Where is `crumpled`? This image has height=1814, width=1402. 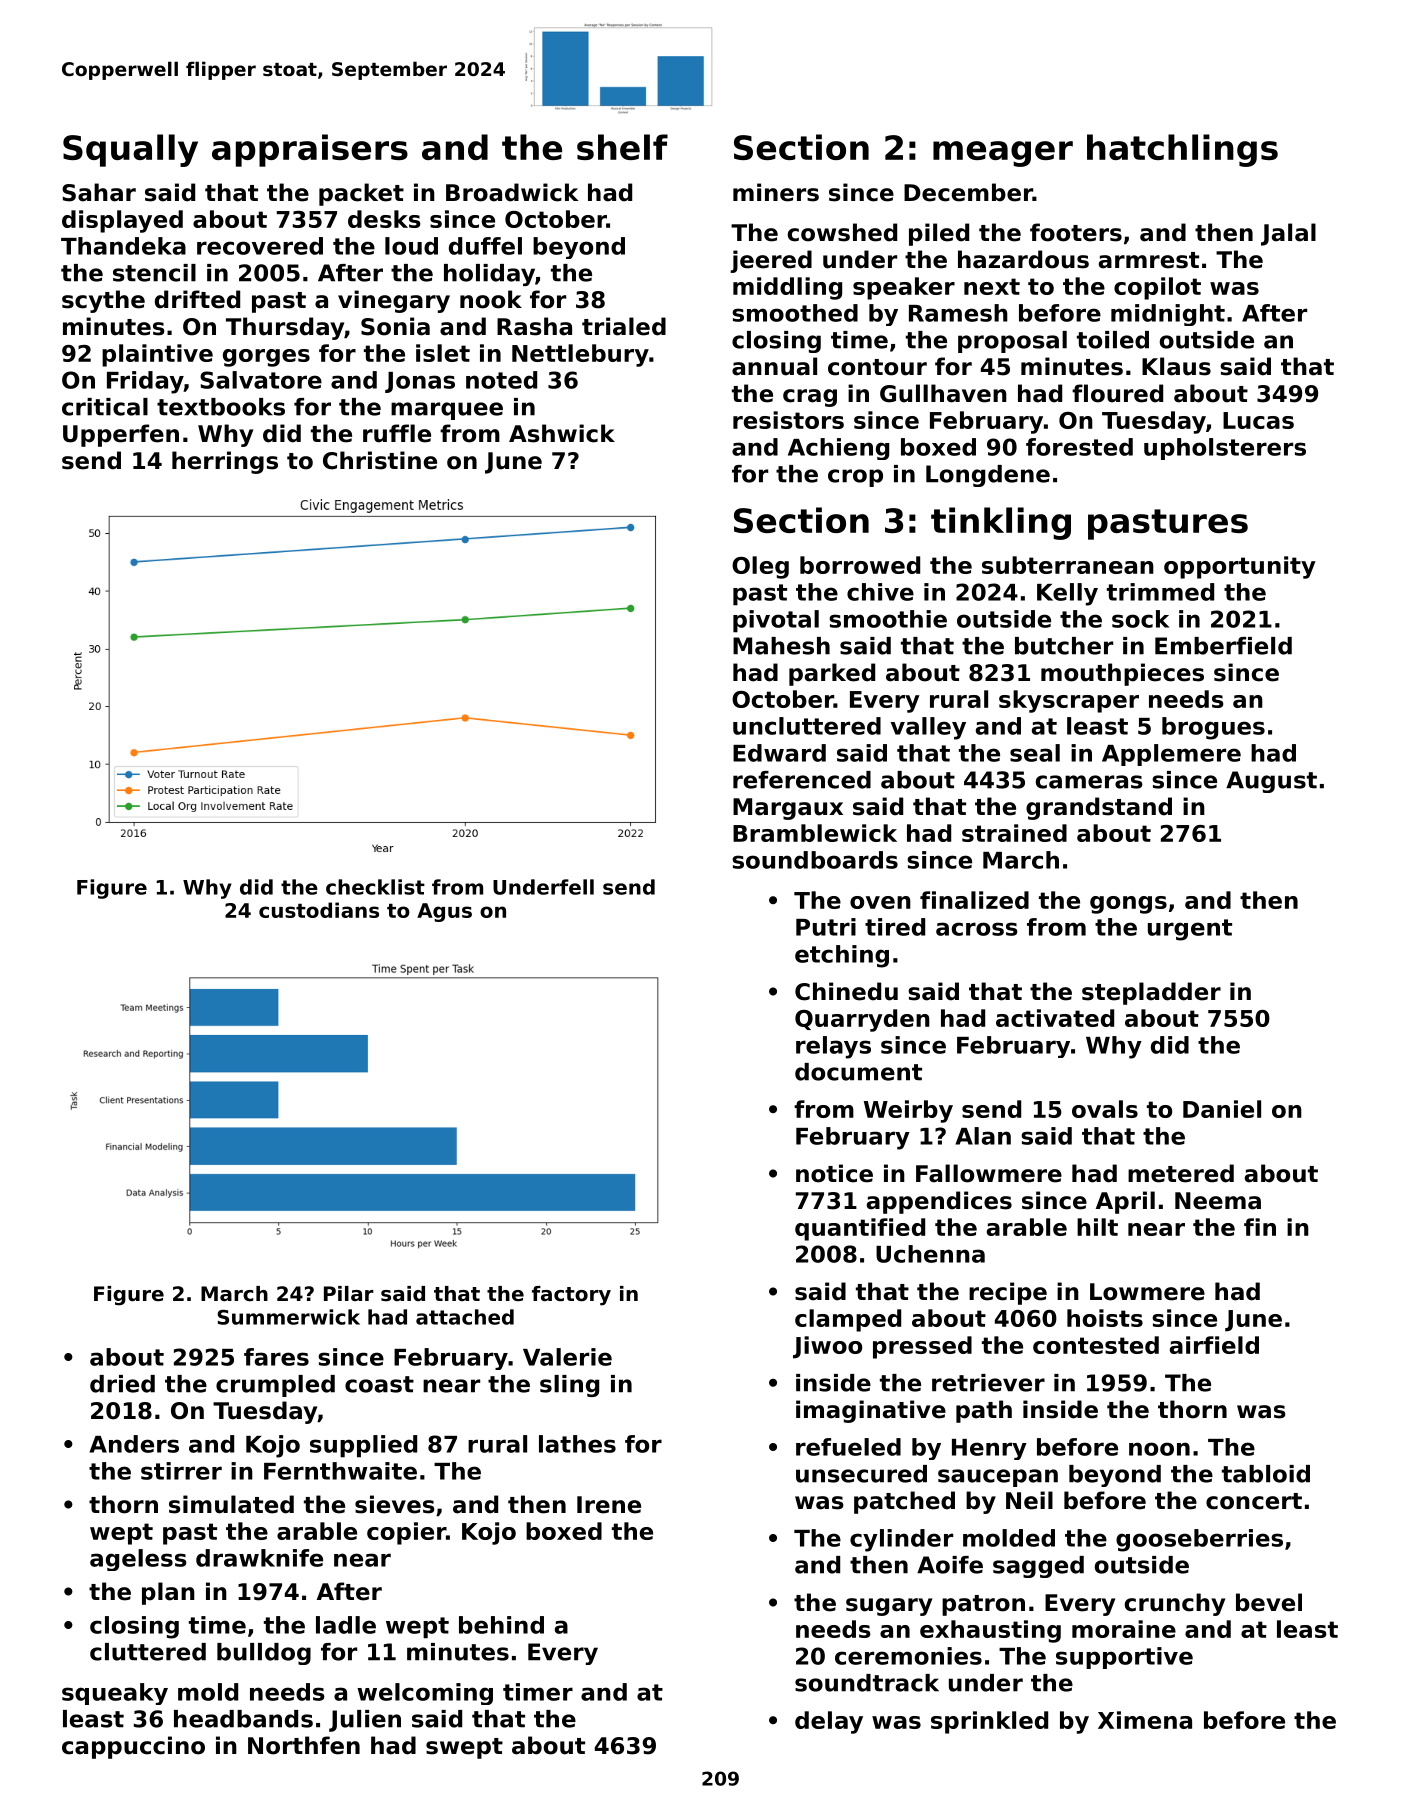
crumpled is located at coordinates (275, 1386).
